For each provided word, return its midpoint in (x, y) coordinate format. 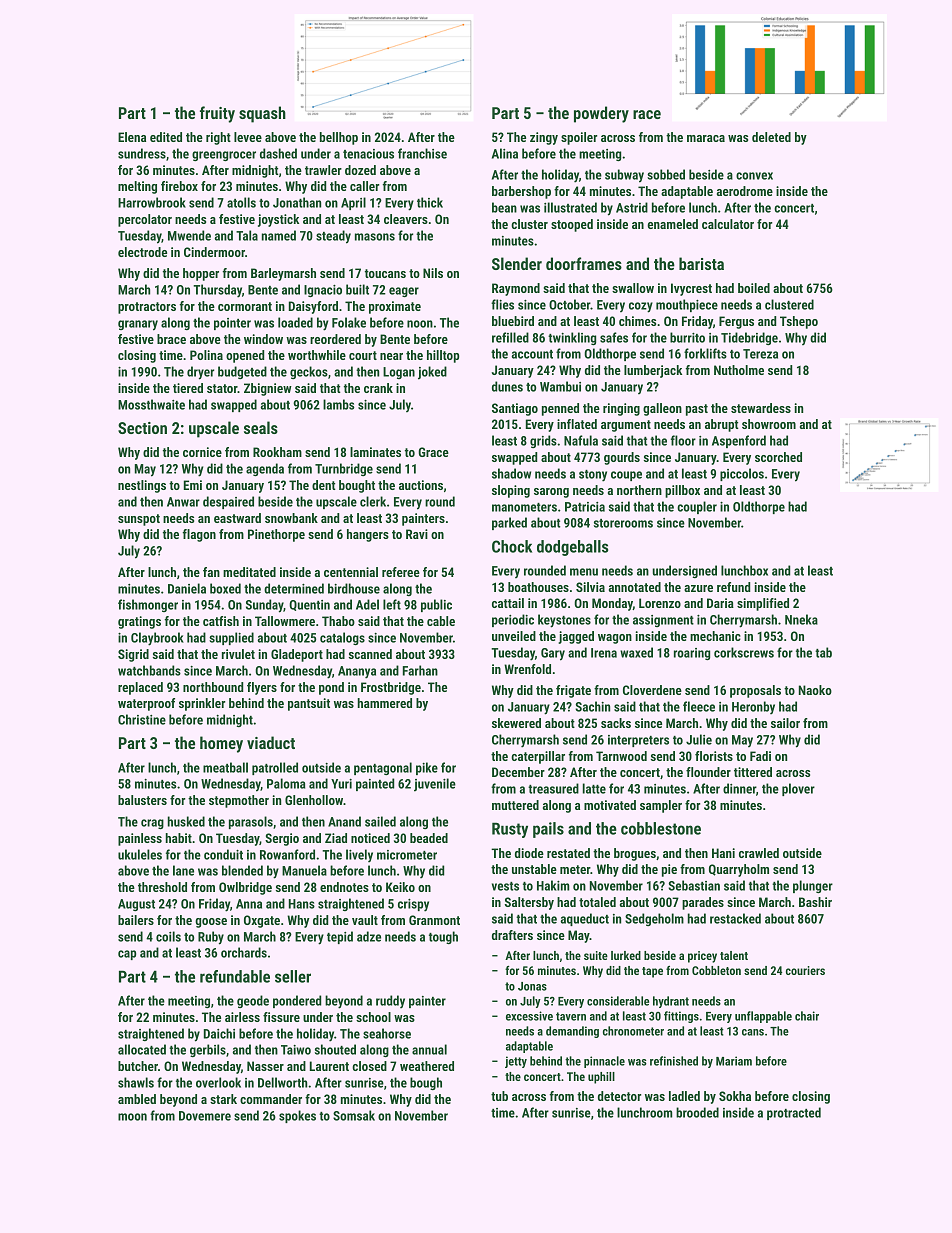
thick (430, 202)
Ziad (336, 838)
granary (138, 325)
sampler (661, 806)
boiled (754, 288)
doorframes (584, 263)
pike (427, 768)
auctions (421, 485)
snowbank (291, 518)
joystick (278, 220)
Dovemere (205, 1116)
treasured (553, 788)
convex (754, 176)
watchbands (149, 670)
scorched (778, 457)
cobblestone (661, 828)
